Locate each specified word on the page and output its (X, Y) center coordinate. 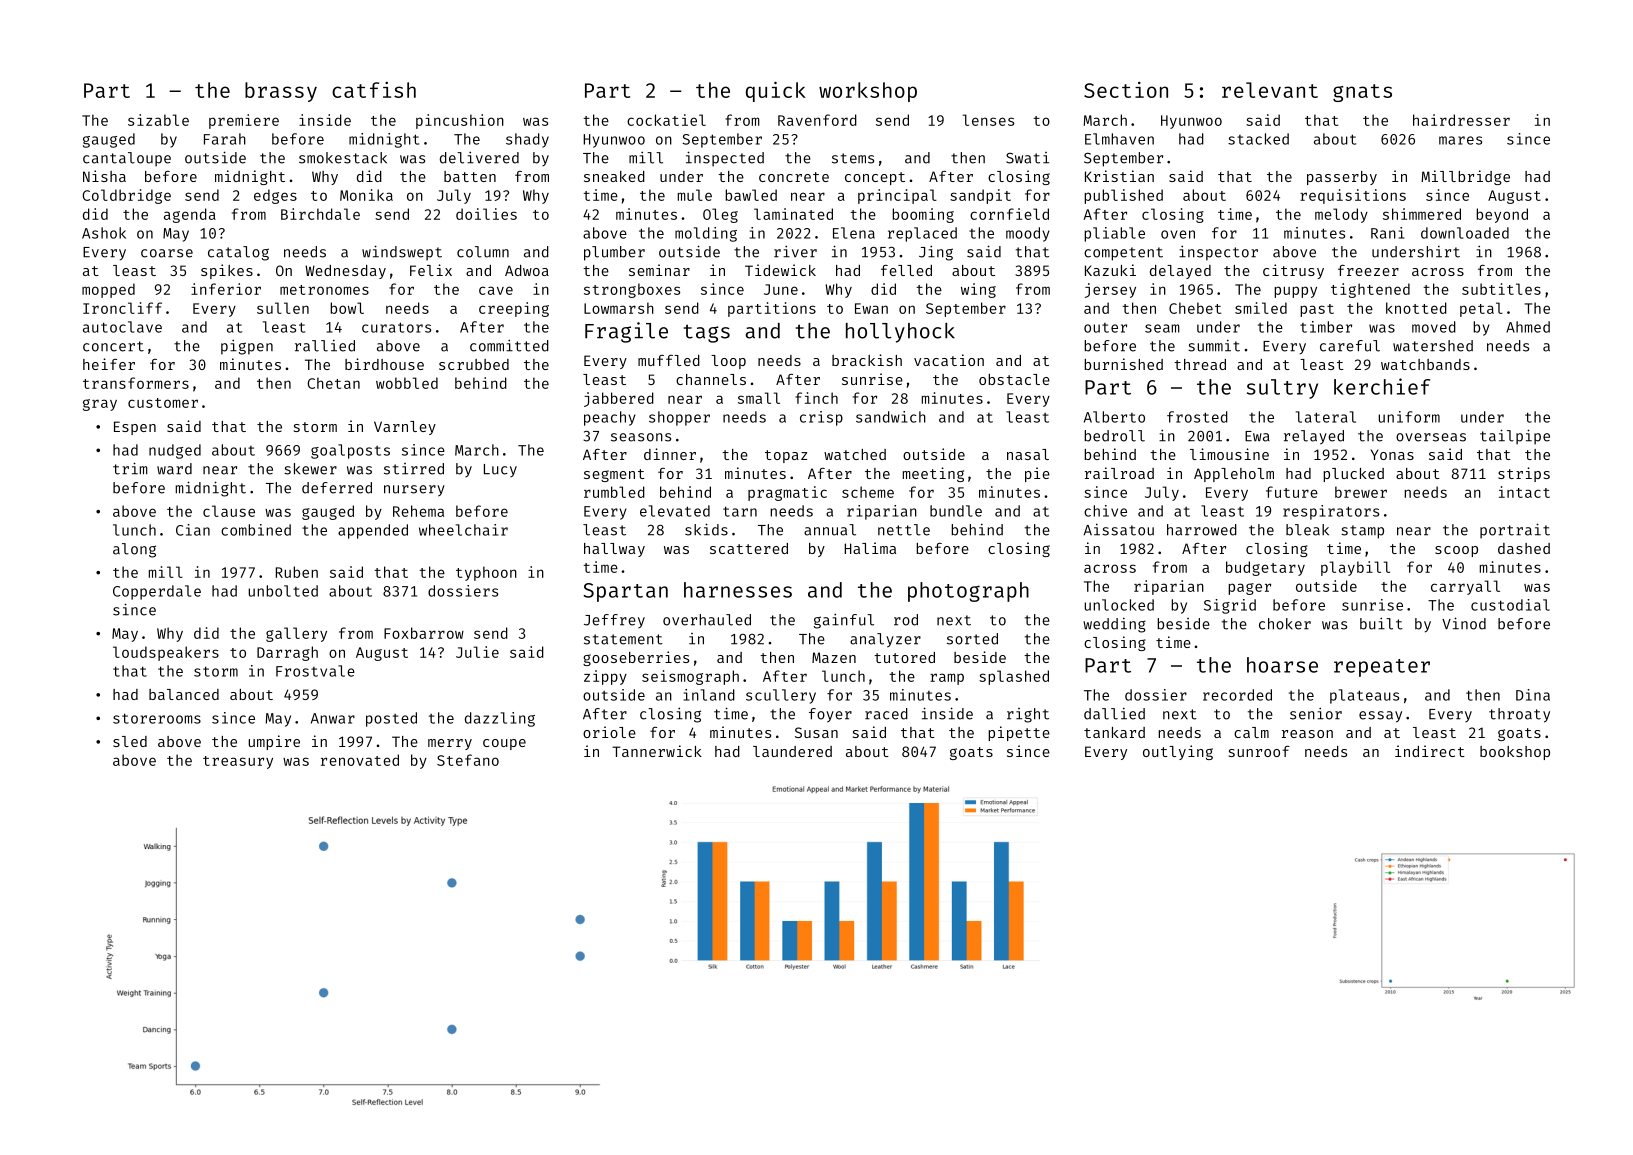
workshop (868, 92)
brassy (281, 92)
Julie (477, 652)
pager (1249, 589)
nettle (904, 530)
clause (229, 511)
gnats (1362, 93)
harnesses (738, 590)
